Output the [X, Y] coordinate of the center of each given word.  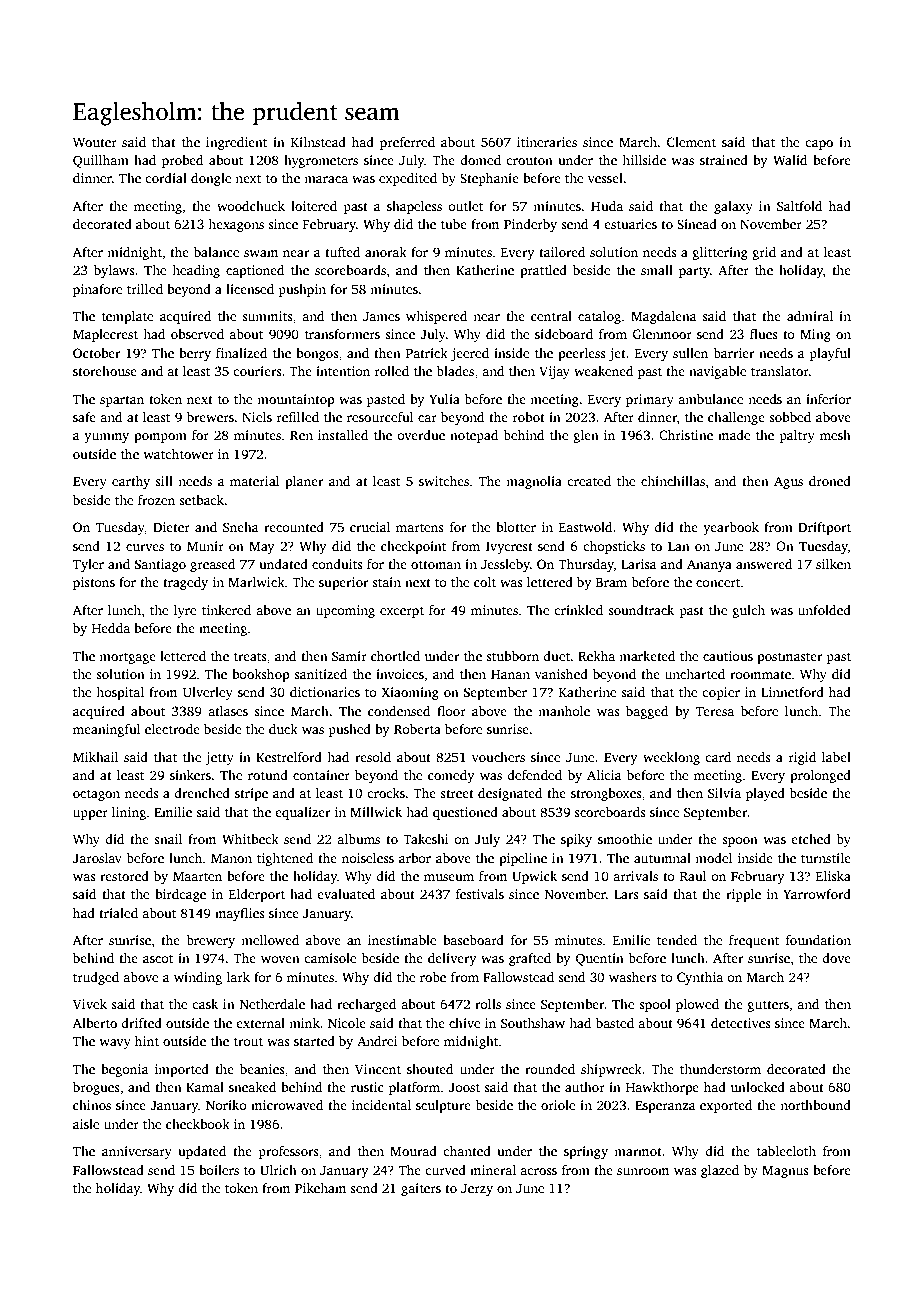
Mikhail [95, 757]
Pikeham [320, 1188]
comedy [451, 776]
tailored [562, 252]
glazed [720, 1171]
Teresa [715, 711]
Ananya [709, 565]
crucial [370, 527]
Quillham [101, 161]
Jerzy [477, 1190]
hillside [644, 160]
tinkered [226, 610]
